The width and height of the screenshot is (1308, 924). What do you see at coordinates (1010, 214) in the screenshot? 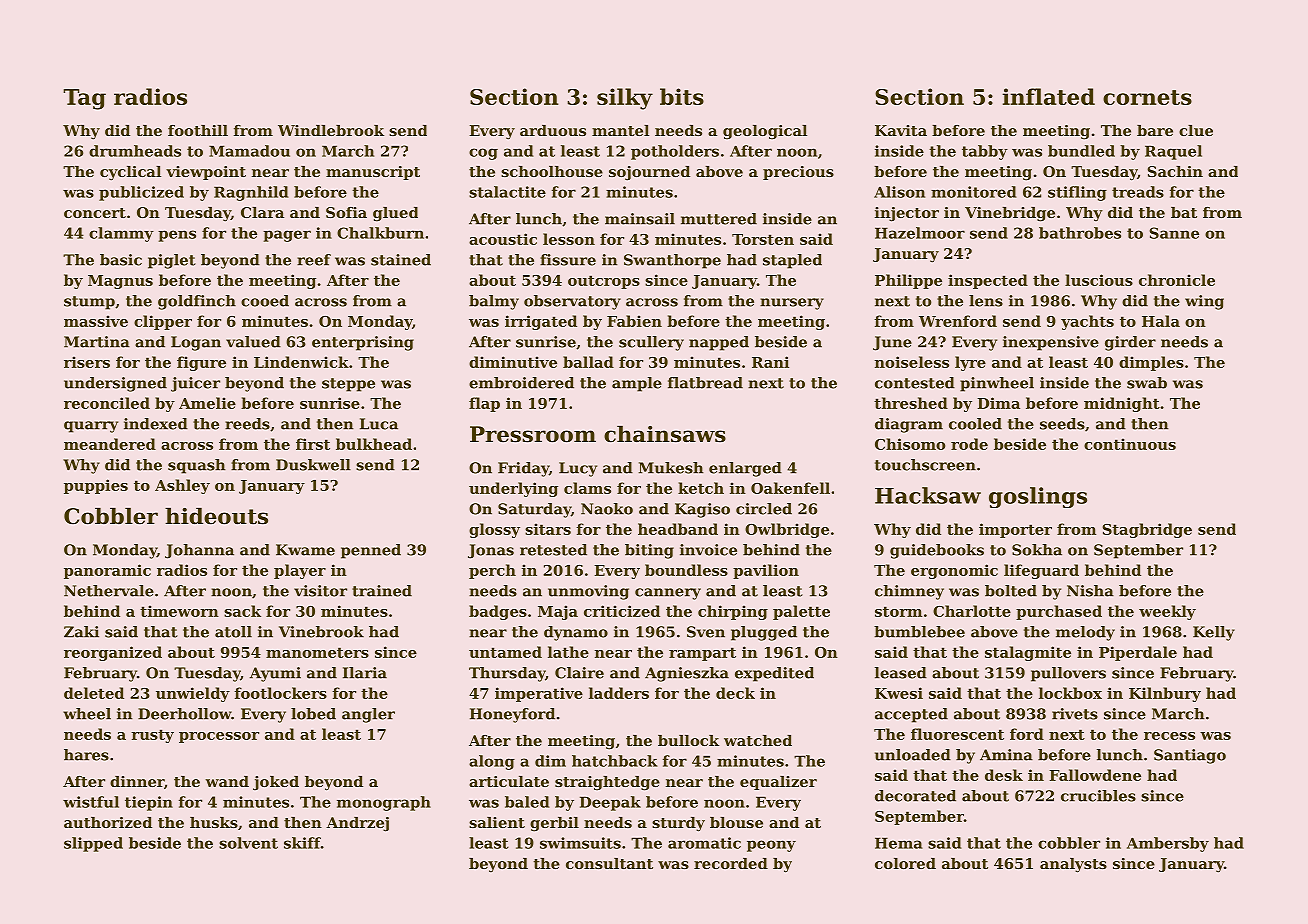
I see `Vinebridge` at bounding box center [1010, 214].
